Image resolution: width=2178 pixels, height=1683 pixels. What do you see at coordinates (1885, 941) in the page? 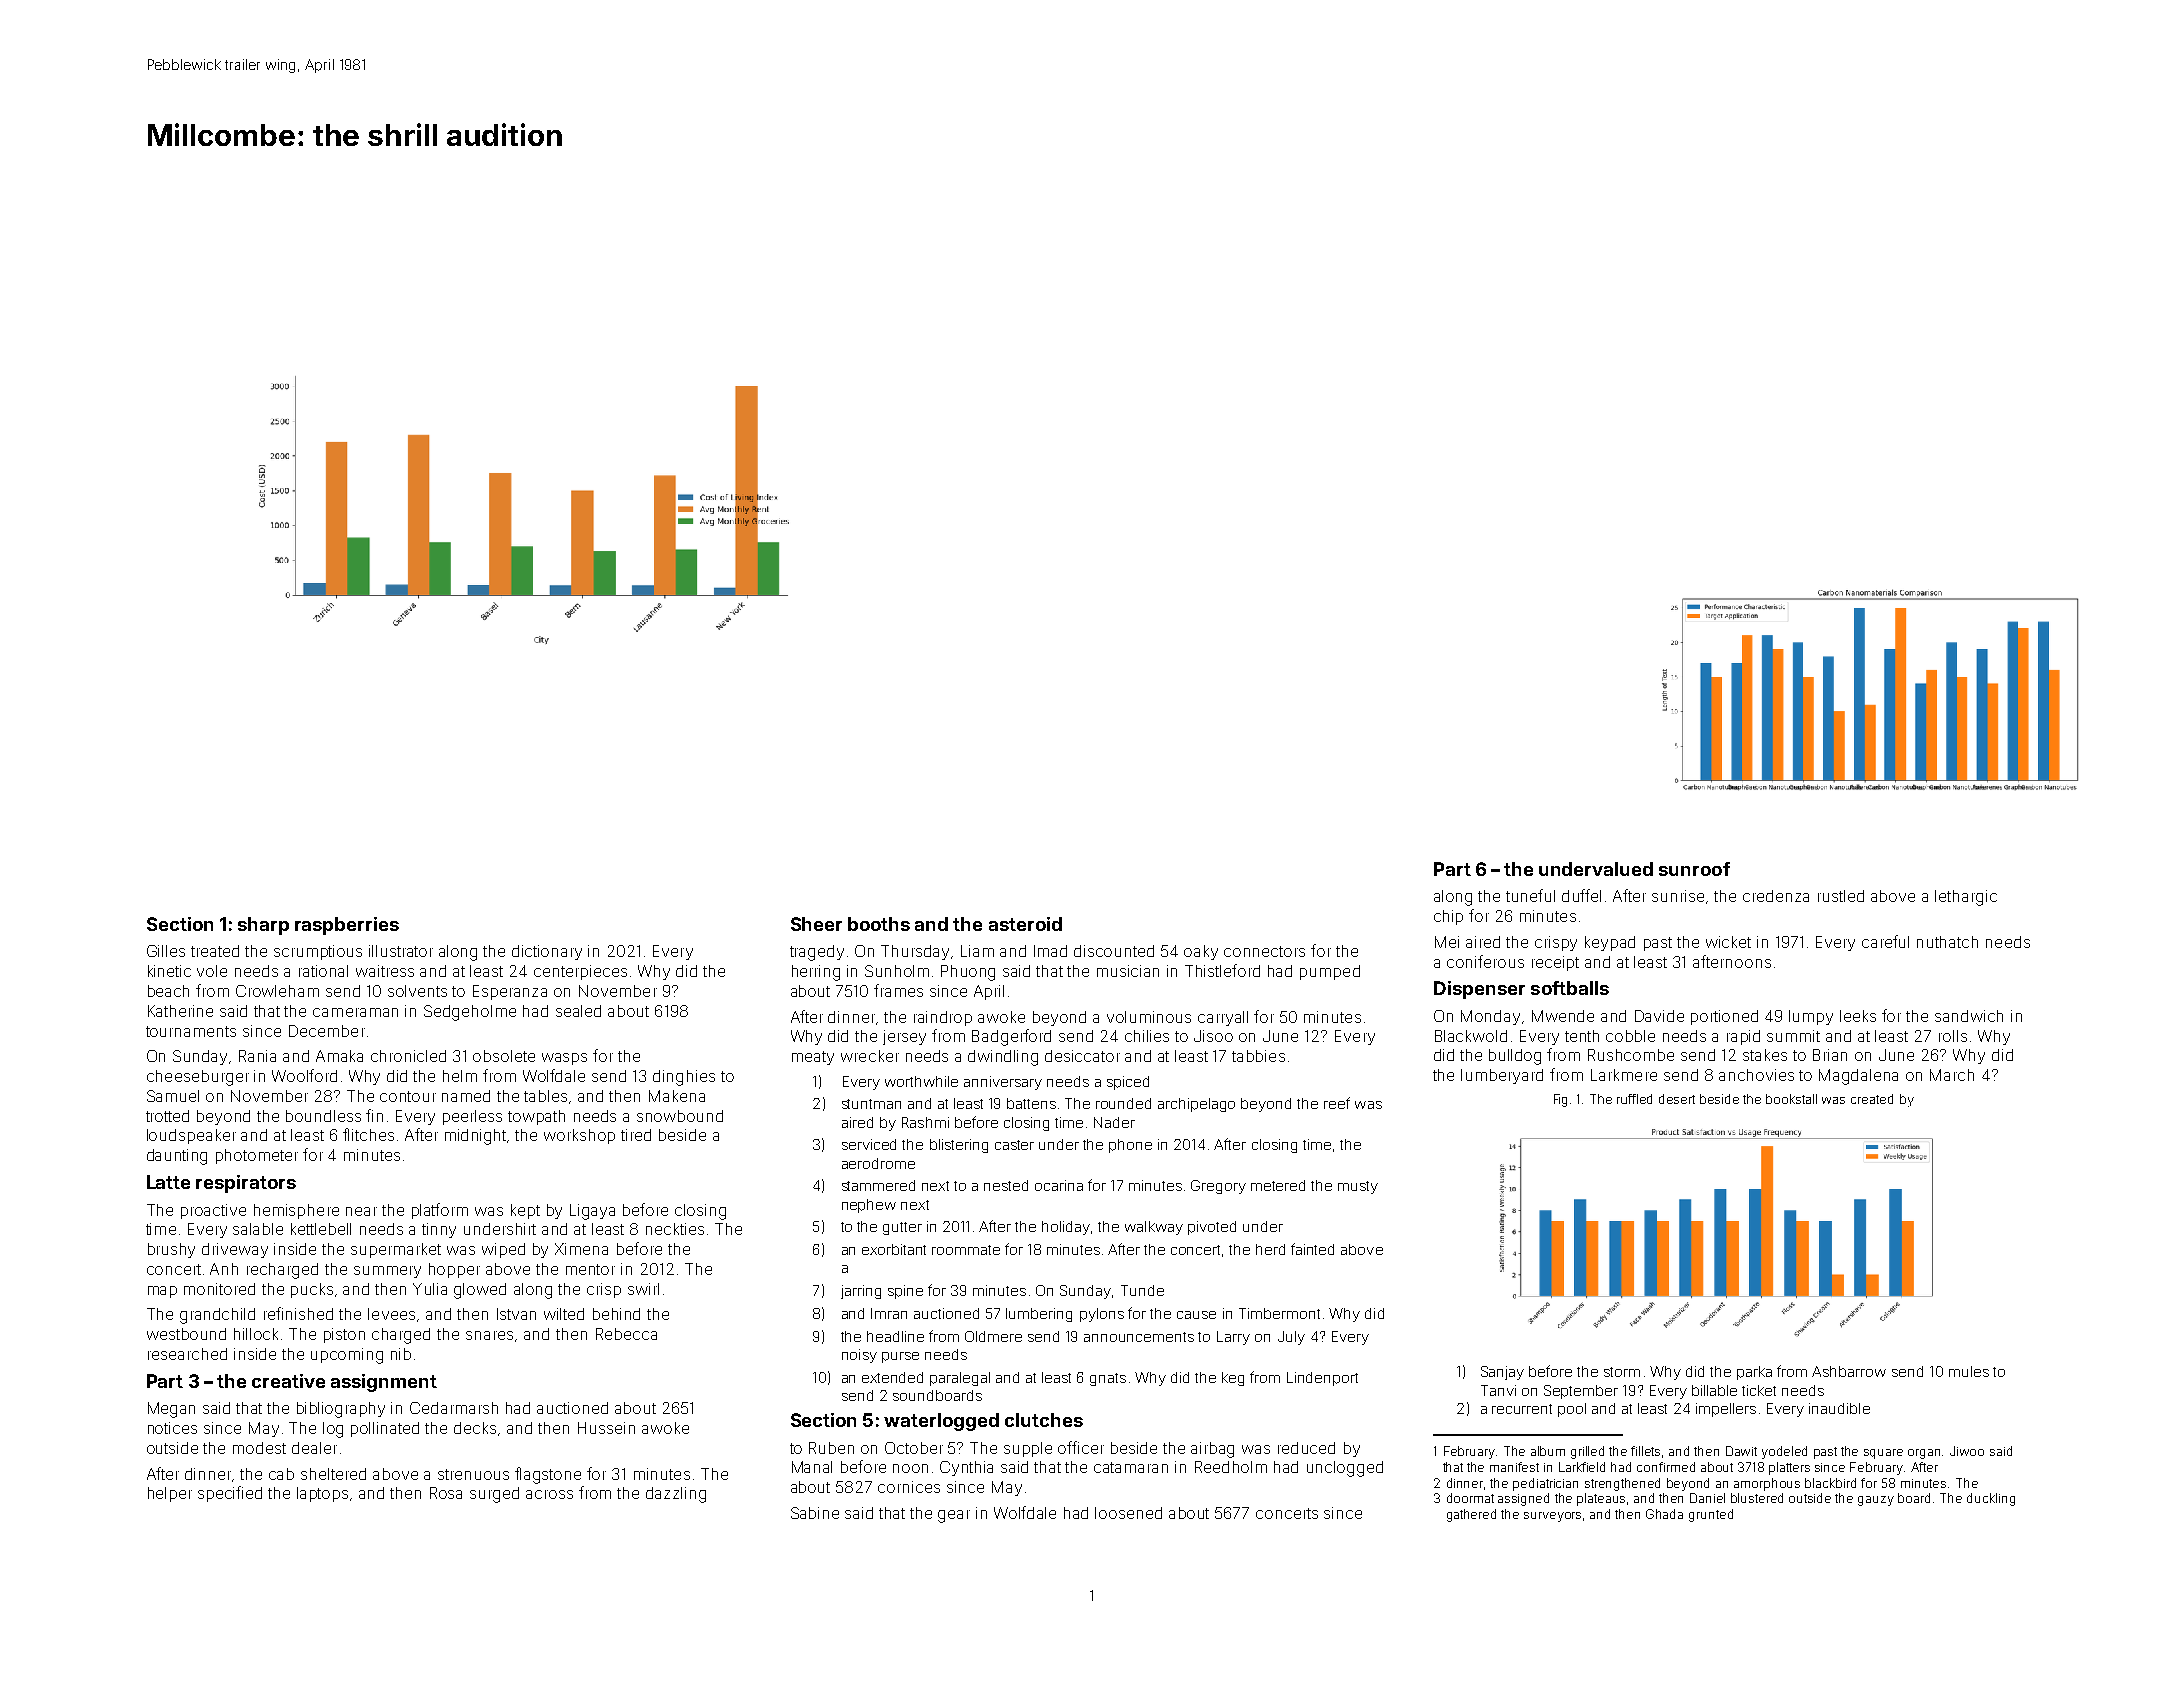
I see `careful` at bounding box center [1885, 941].
